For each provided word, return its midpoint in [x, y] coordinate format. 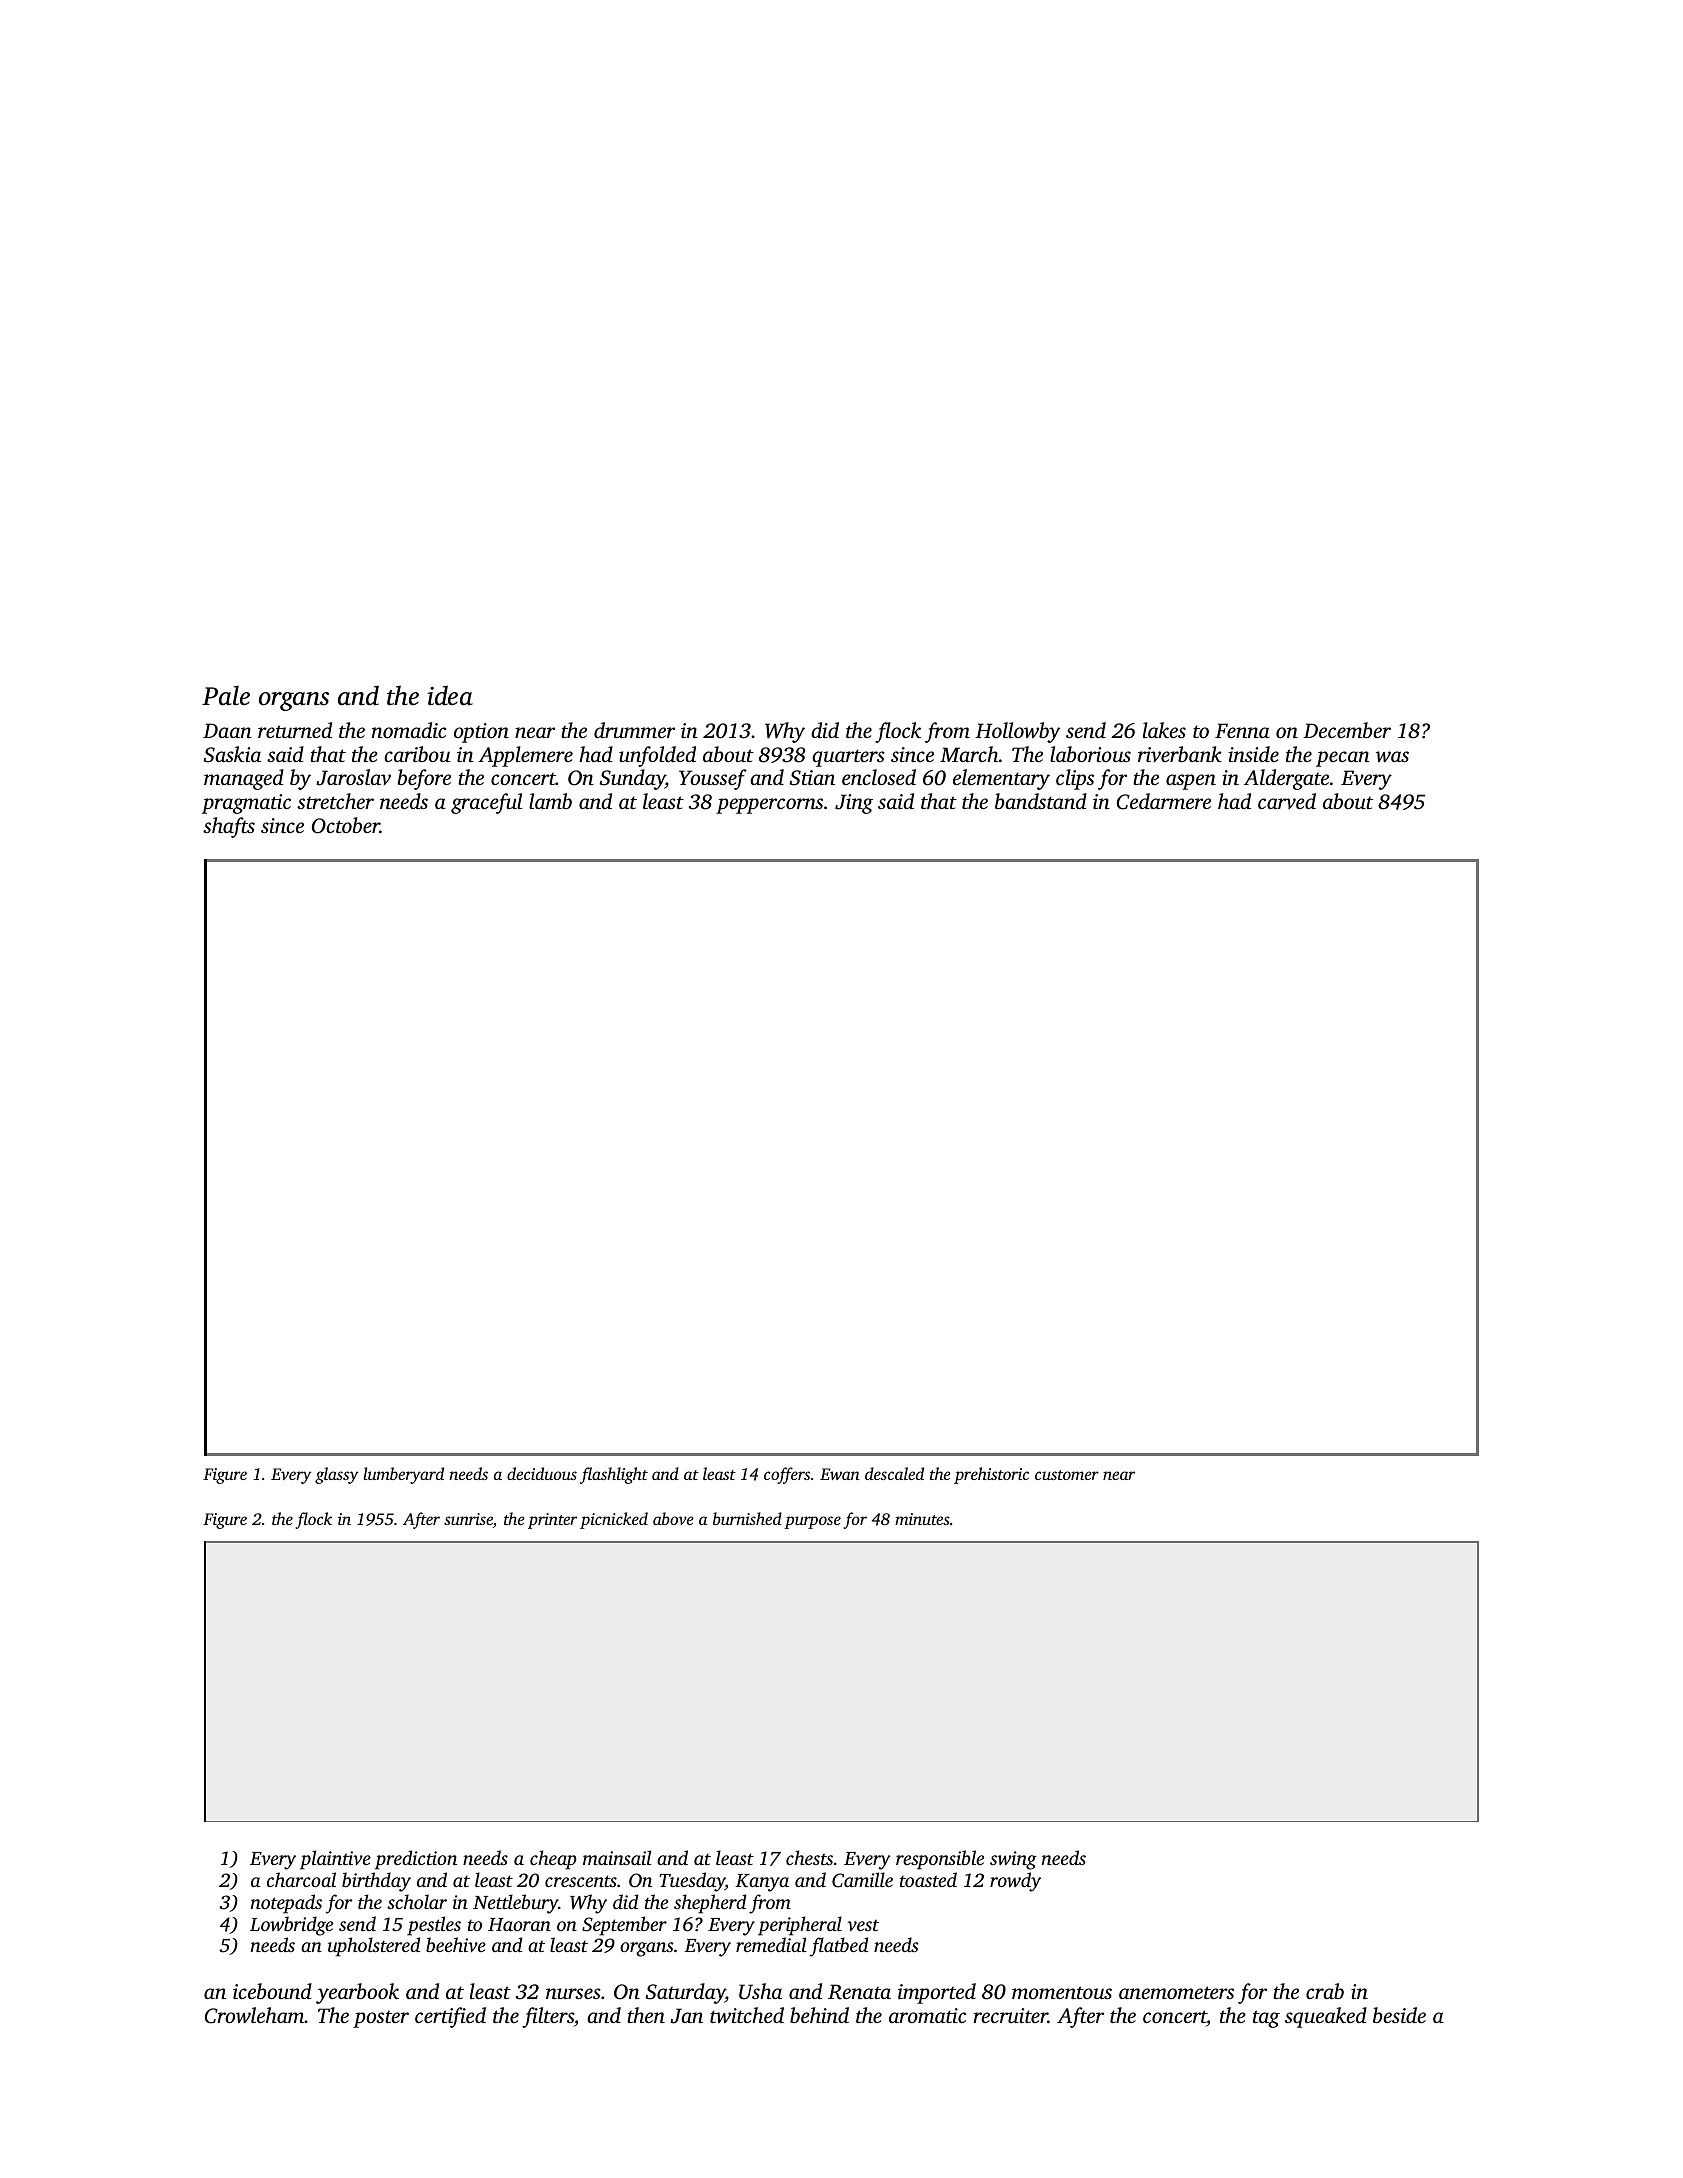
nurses [573, 1993]
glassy [336, 1475]
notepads [286, 1904]
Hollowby [1018, 732]
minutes [922, 1519]
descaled [894, 1473]
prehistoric [991, 1475]
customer [1067, 1475]
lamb [550, 801]
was [1392, 757]
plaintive [335, 1860]
